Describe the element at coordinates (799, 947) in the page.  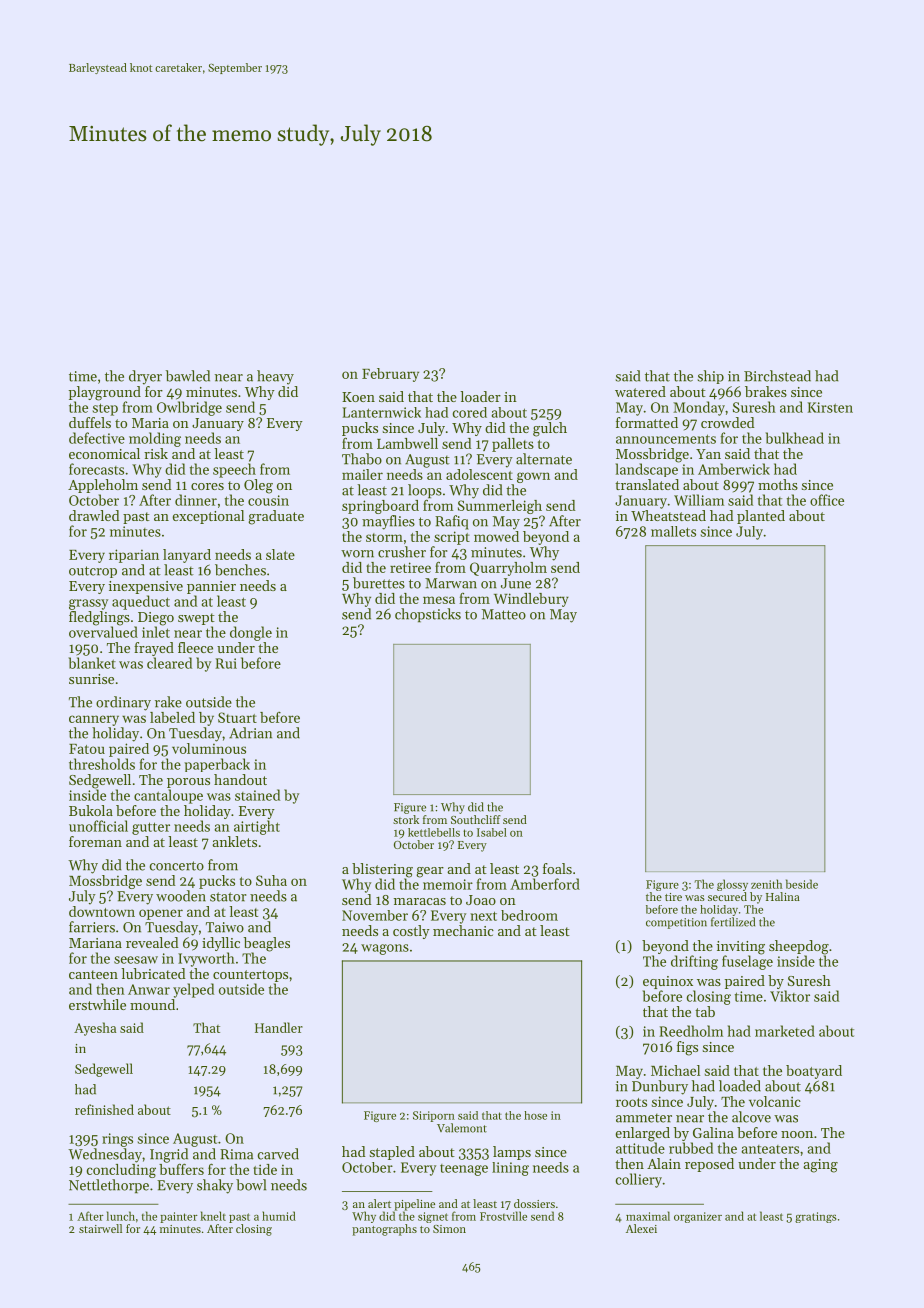
I see `sheepdog` at that location.
